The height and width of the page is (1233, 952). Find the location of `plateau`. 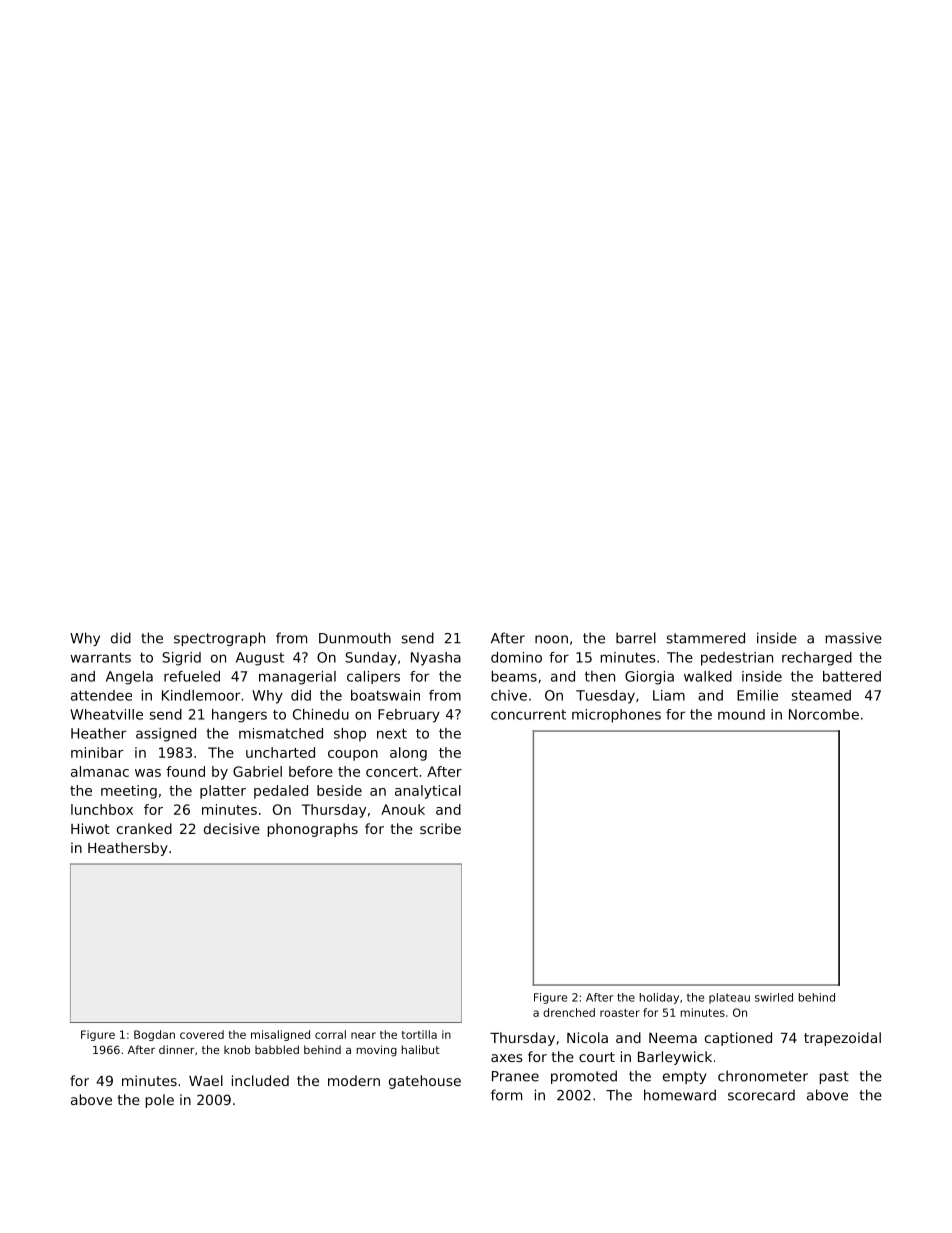

plateau is located at coordinates (729, 998).
